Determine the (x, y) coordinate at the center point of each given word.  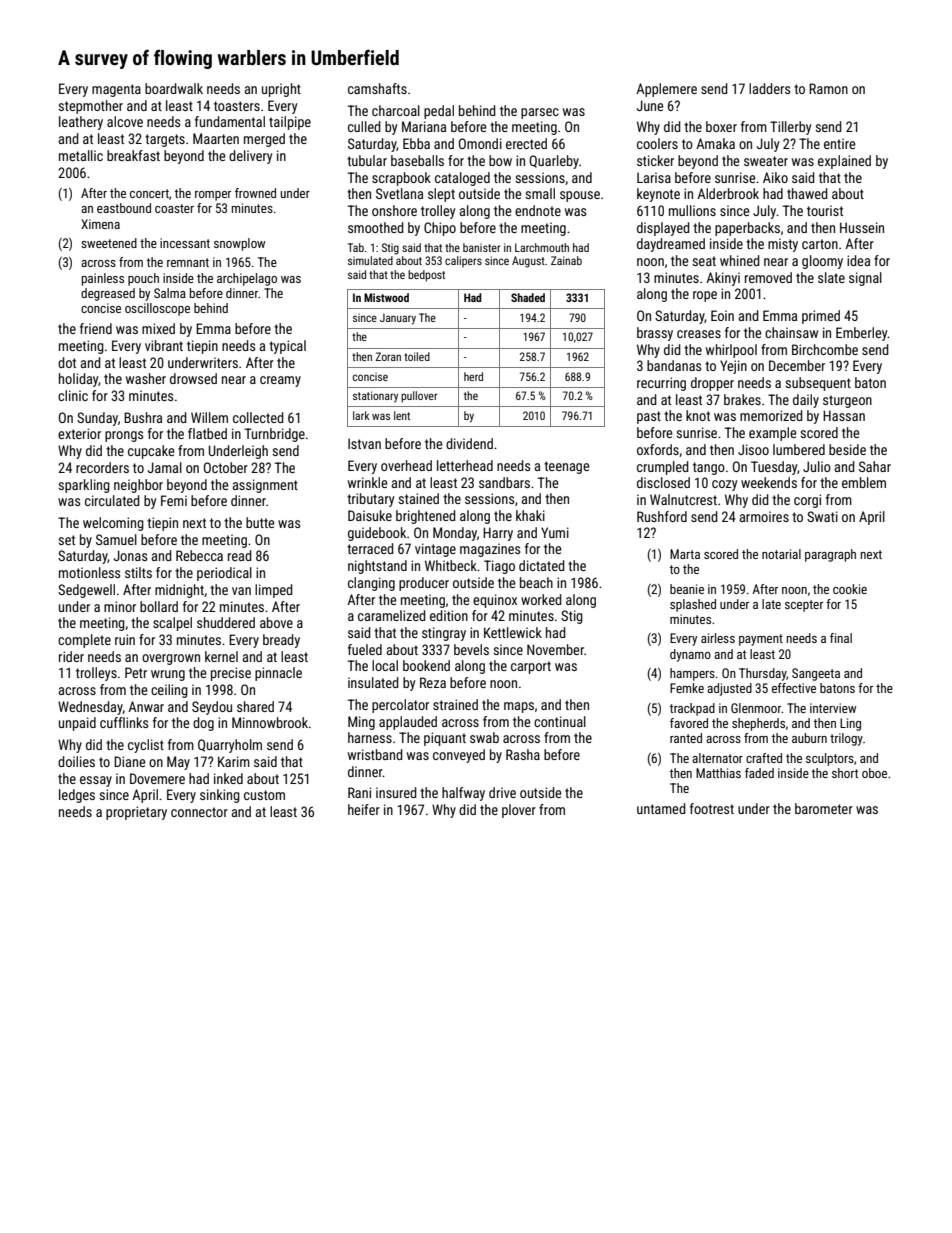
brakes (742, 399)
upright (281, 90)
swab (484, 737)
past (649, 417)
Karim (234, 761)
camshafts (377, 88)
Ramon (828, 88)
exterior (79, 433)
